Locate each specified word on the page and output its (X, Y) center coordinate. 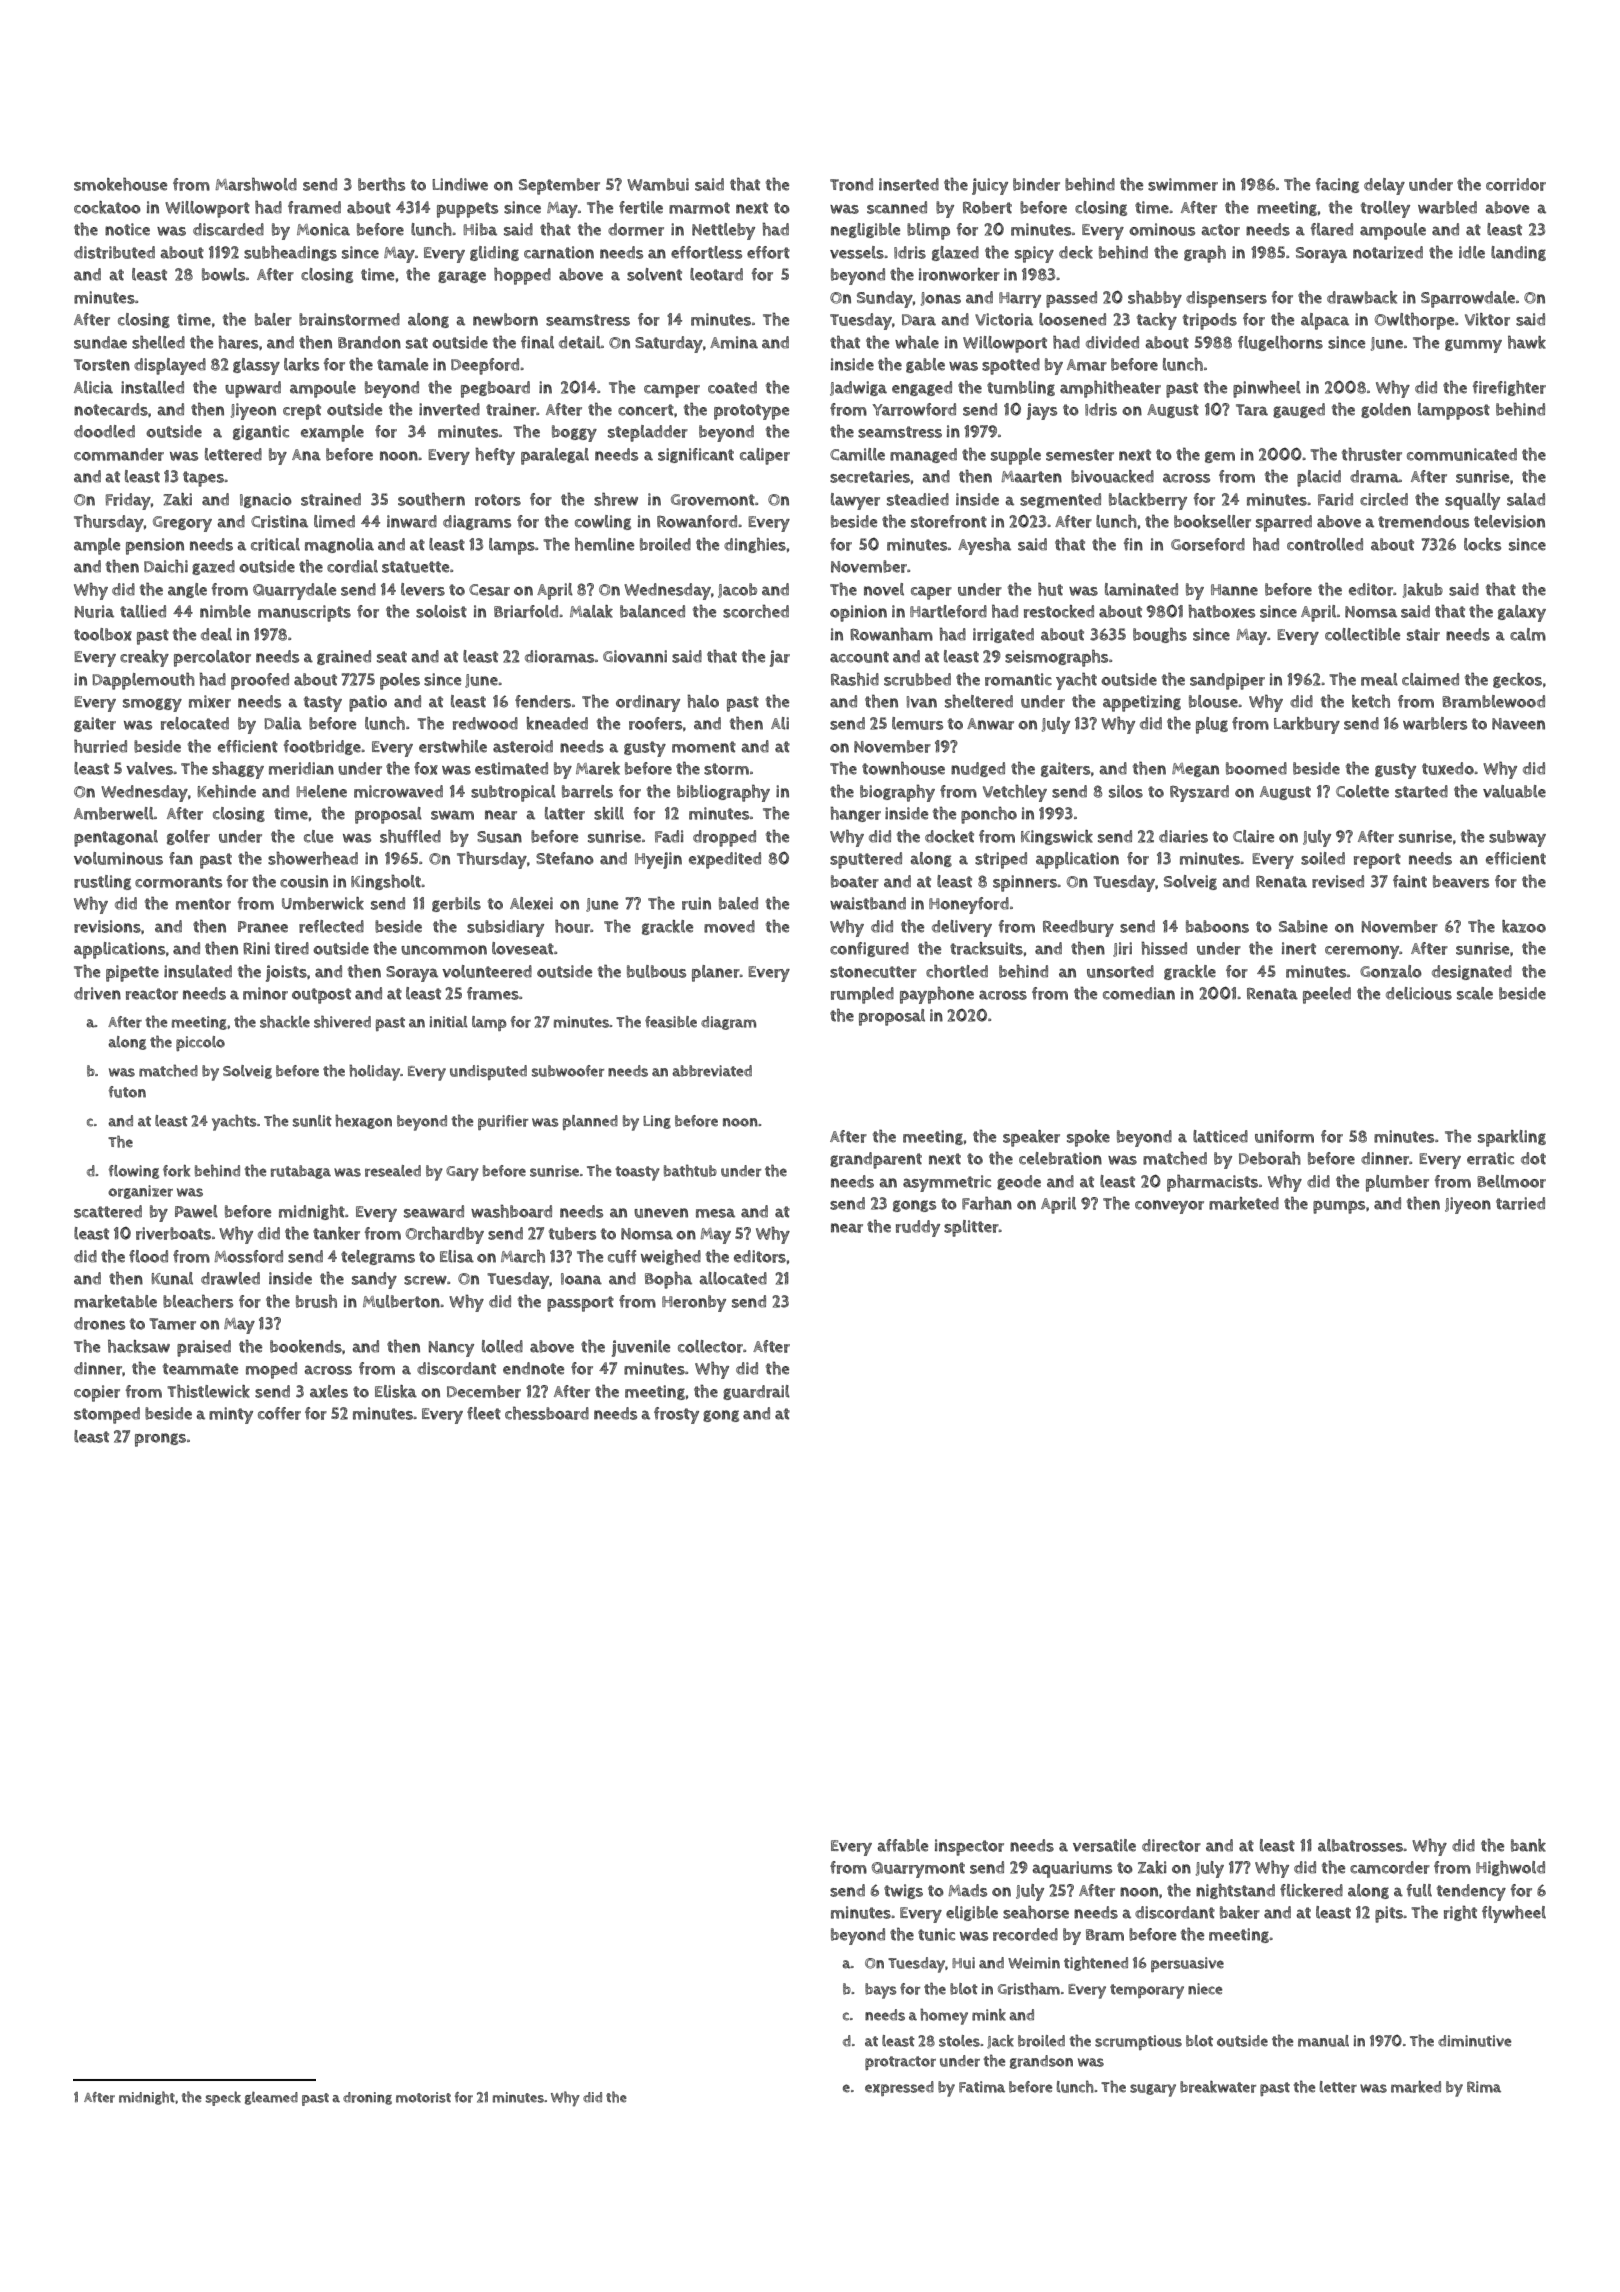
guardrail (756, 1392)
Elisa (457, 1256)
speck (223, 2098)
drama (1374, 476)
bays (881, 1991)
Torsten (102, 365)
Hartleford (948, 611)
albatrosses (1360, 1845)
